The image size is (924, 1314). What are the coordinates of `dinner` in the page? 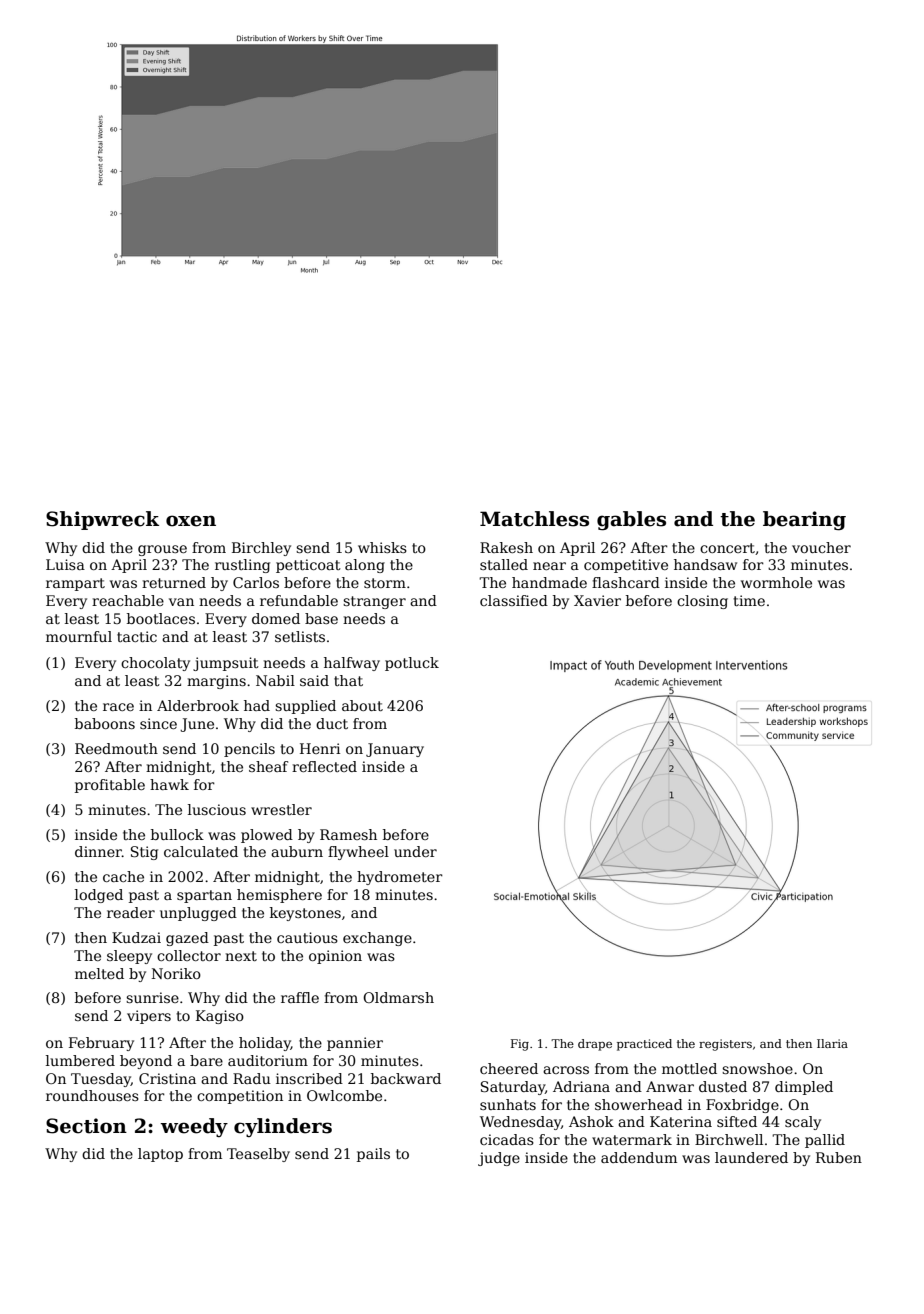 It's located at (98, 851).
